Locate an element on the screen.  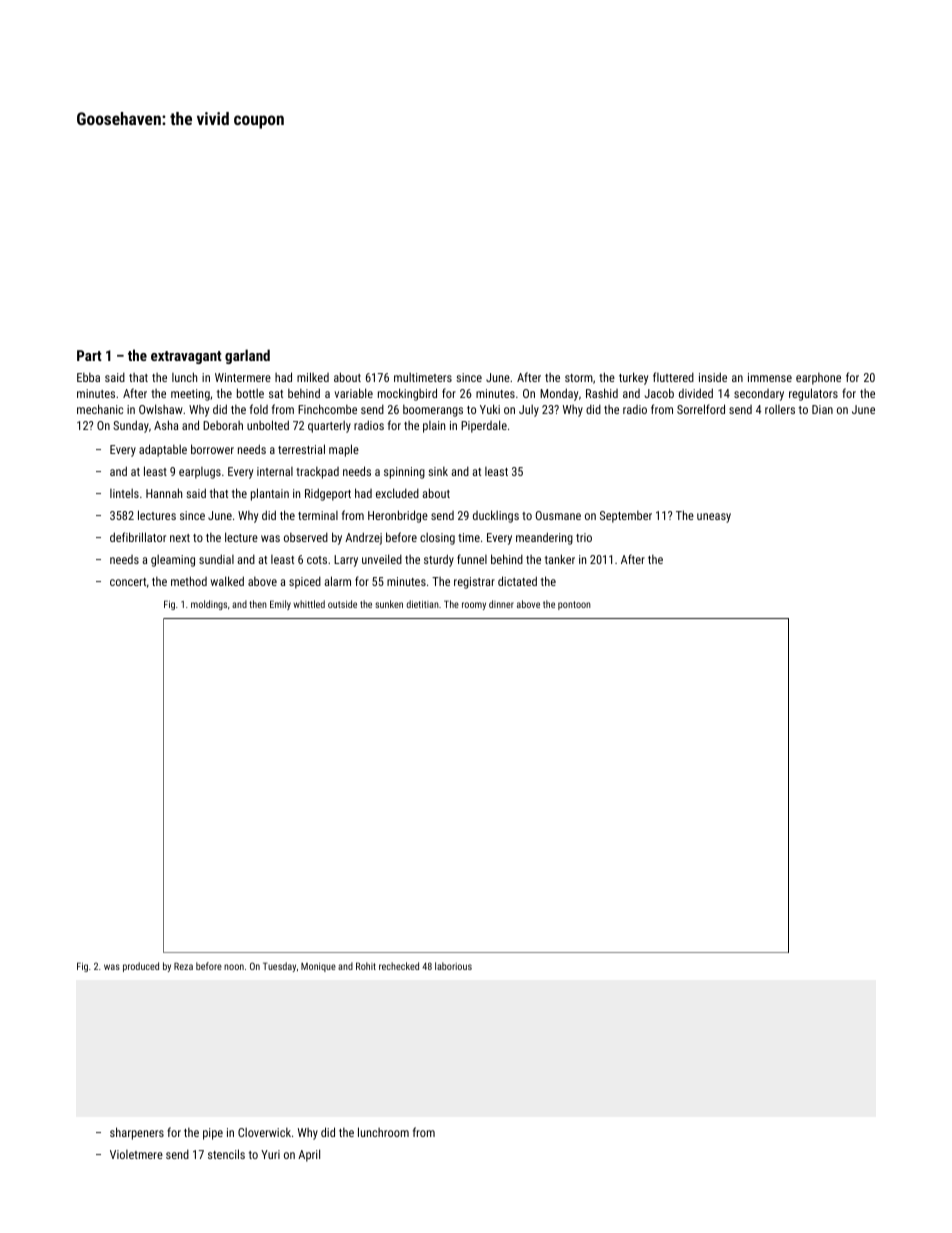
pontoon is located at coordinates (574, 605).
